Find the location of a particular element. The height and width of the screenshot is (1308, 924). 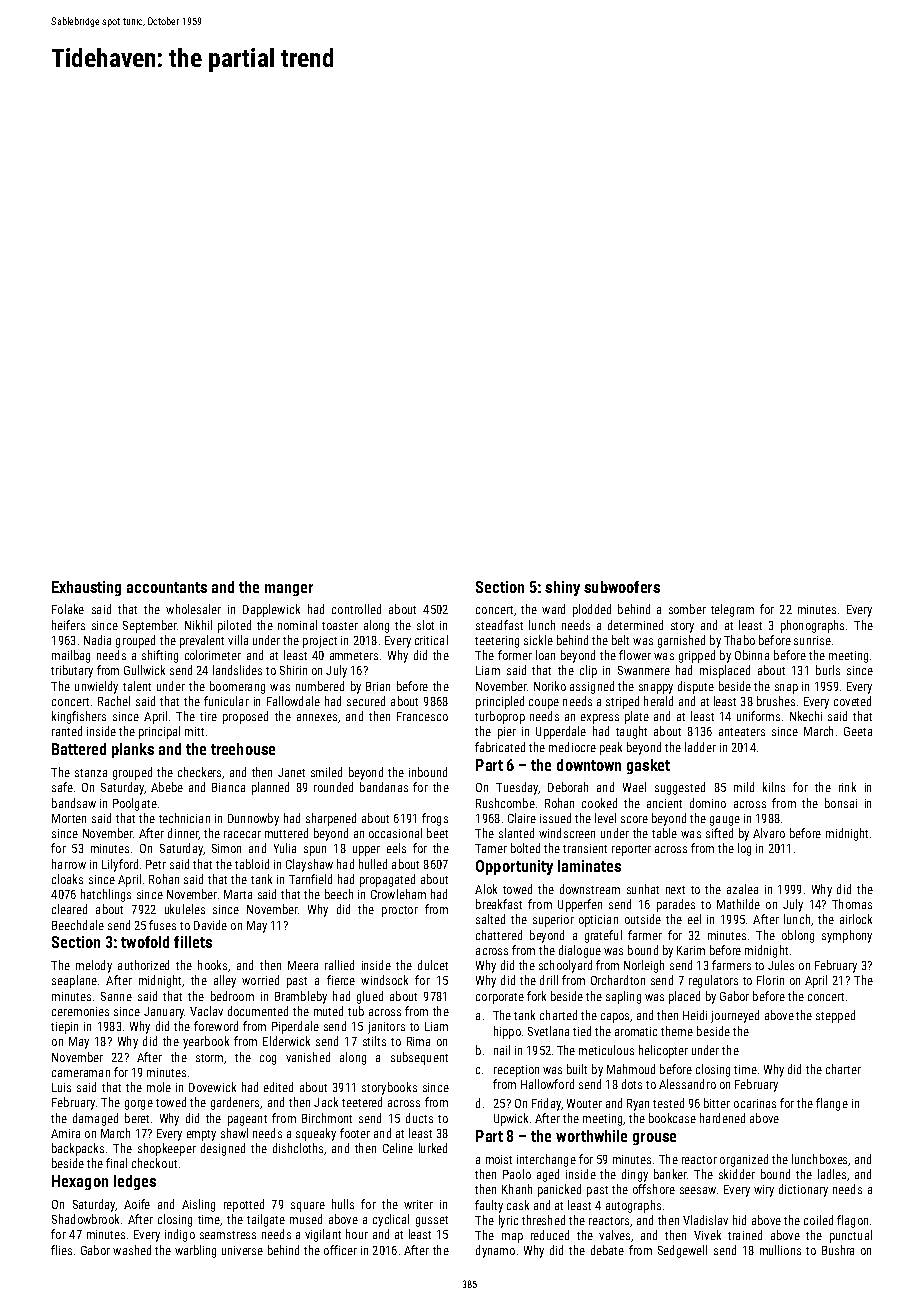

Folake is located at coordinates (68, 609).
